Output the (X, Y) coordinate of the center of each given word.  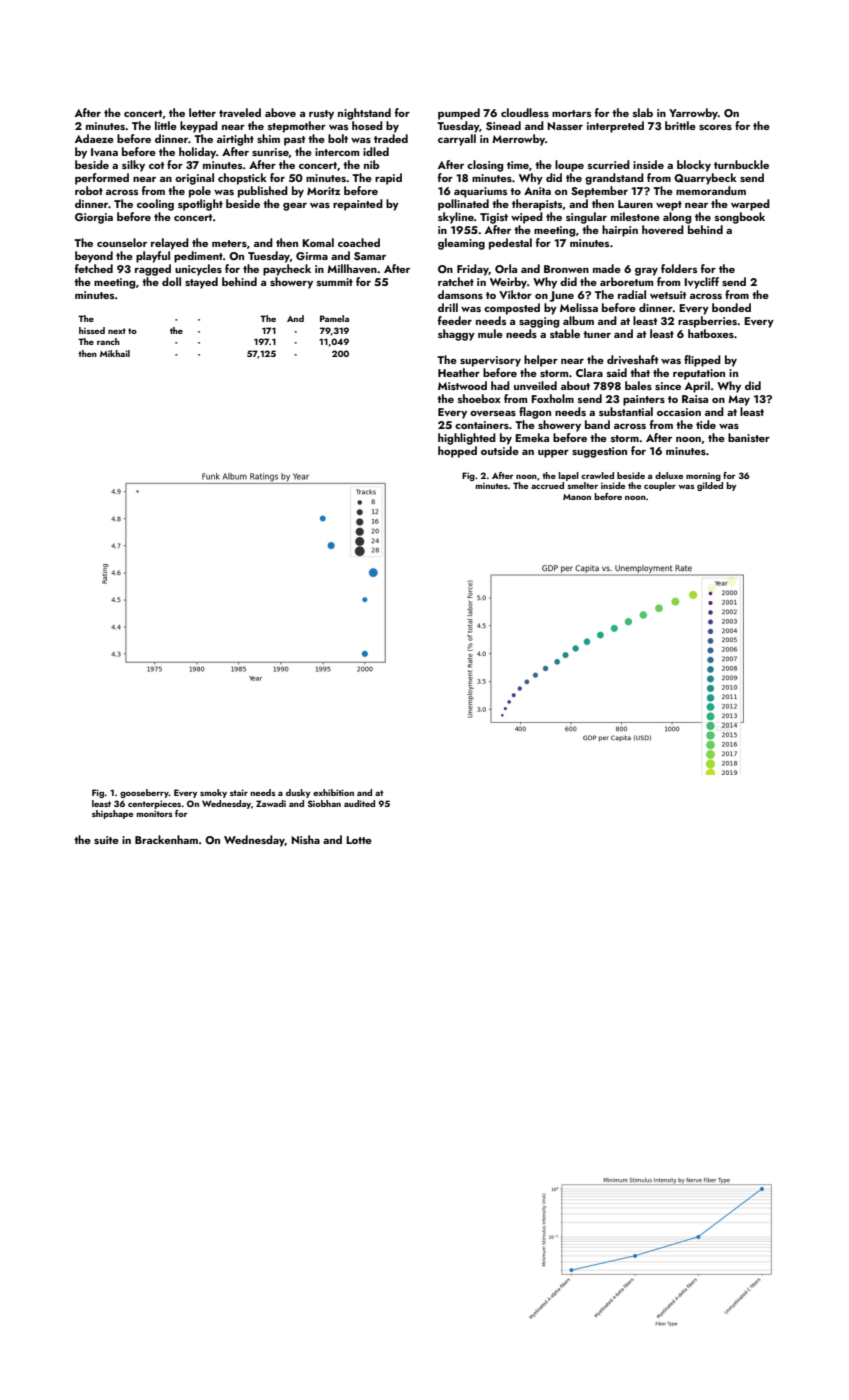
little (166, 125)
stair (239, 792)
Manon (577, 497)
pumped (459, 114)
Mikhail (115, 353)
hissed (92, 330)
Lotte (359, 840)
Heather (459, 372)
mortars (571, 113)
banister (749, 437)
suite (106, 840)
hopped (457, 452)
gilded (710, 486)
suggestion (599, 452)
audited (359, 803)
